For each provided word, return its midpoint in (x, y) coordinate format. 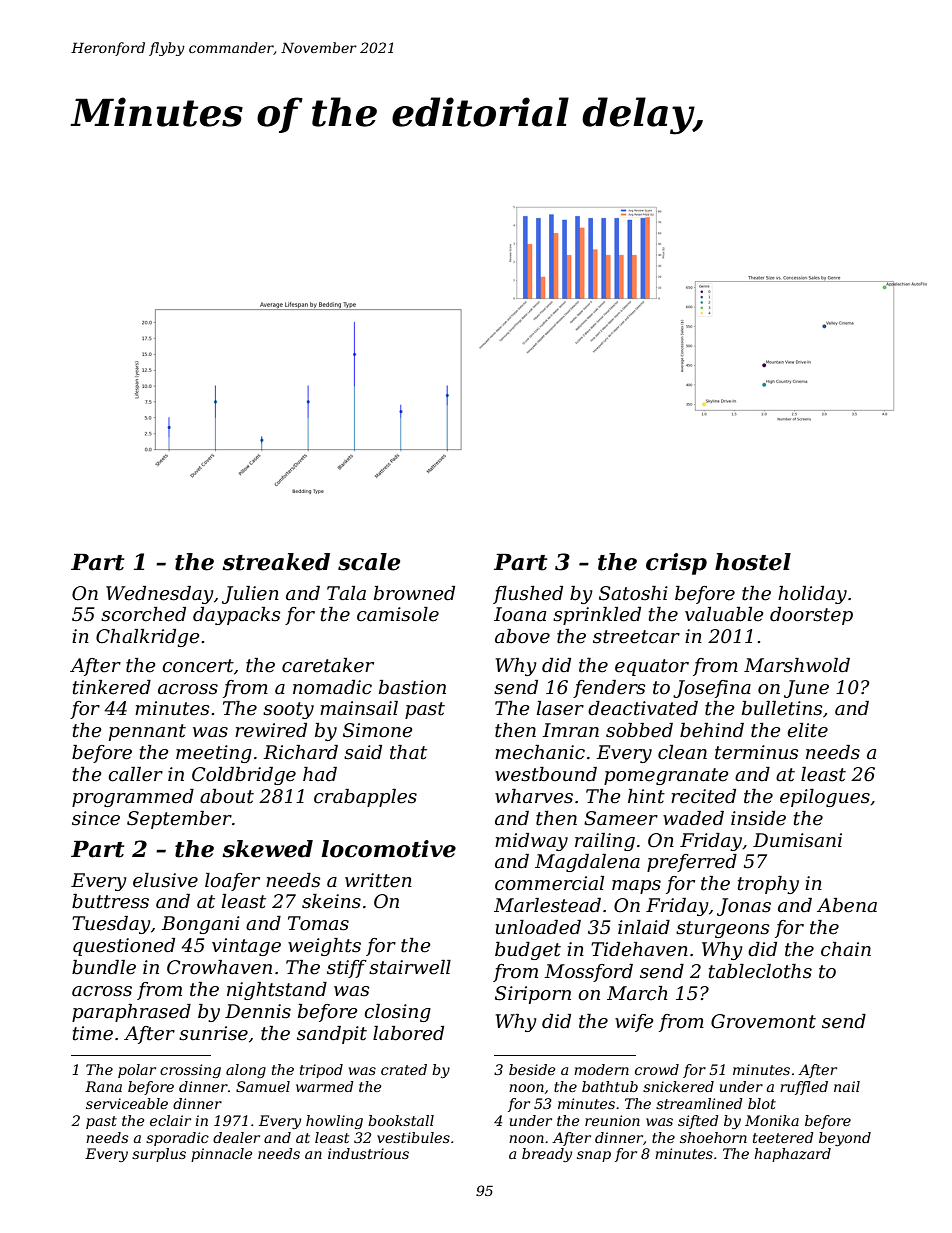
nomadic (332, 687)
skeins (331, 901)
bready (547, 1155)
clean (682, 752)
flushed (528, 595)
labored (408, 1033)
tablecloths (760, 971)
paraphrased (131, 1013)
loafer (232, 882)
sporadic (177, 1139)
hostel (753, 562)
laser (560, 708)
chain (846, 949)
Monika (772, 1120)
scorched (143, 614)
